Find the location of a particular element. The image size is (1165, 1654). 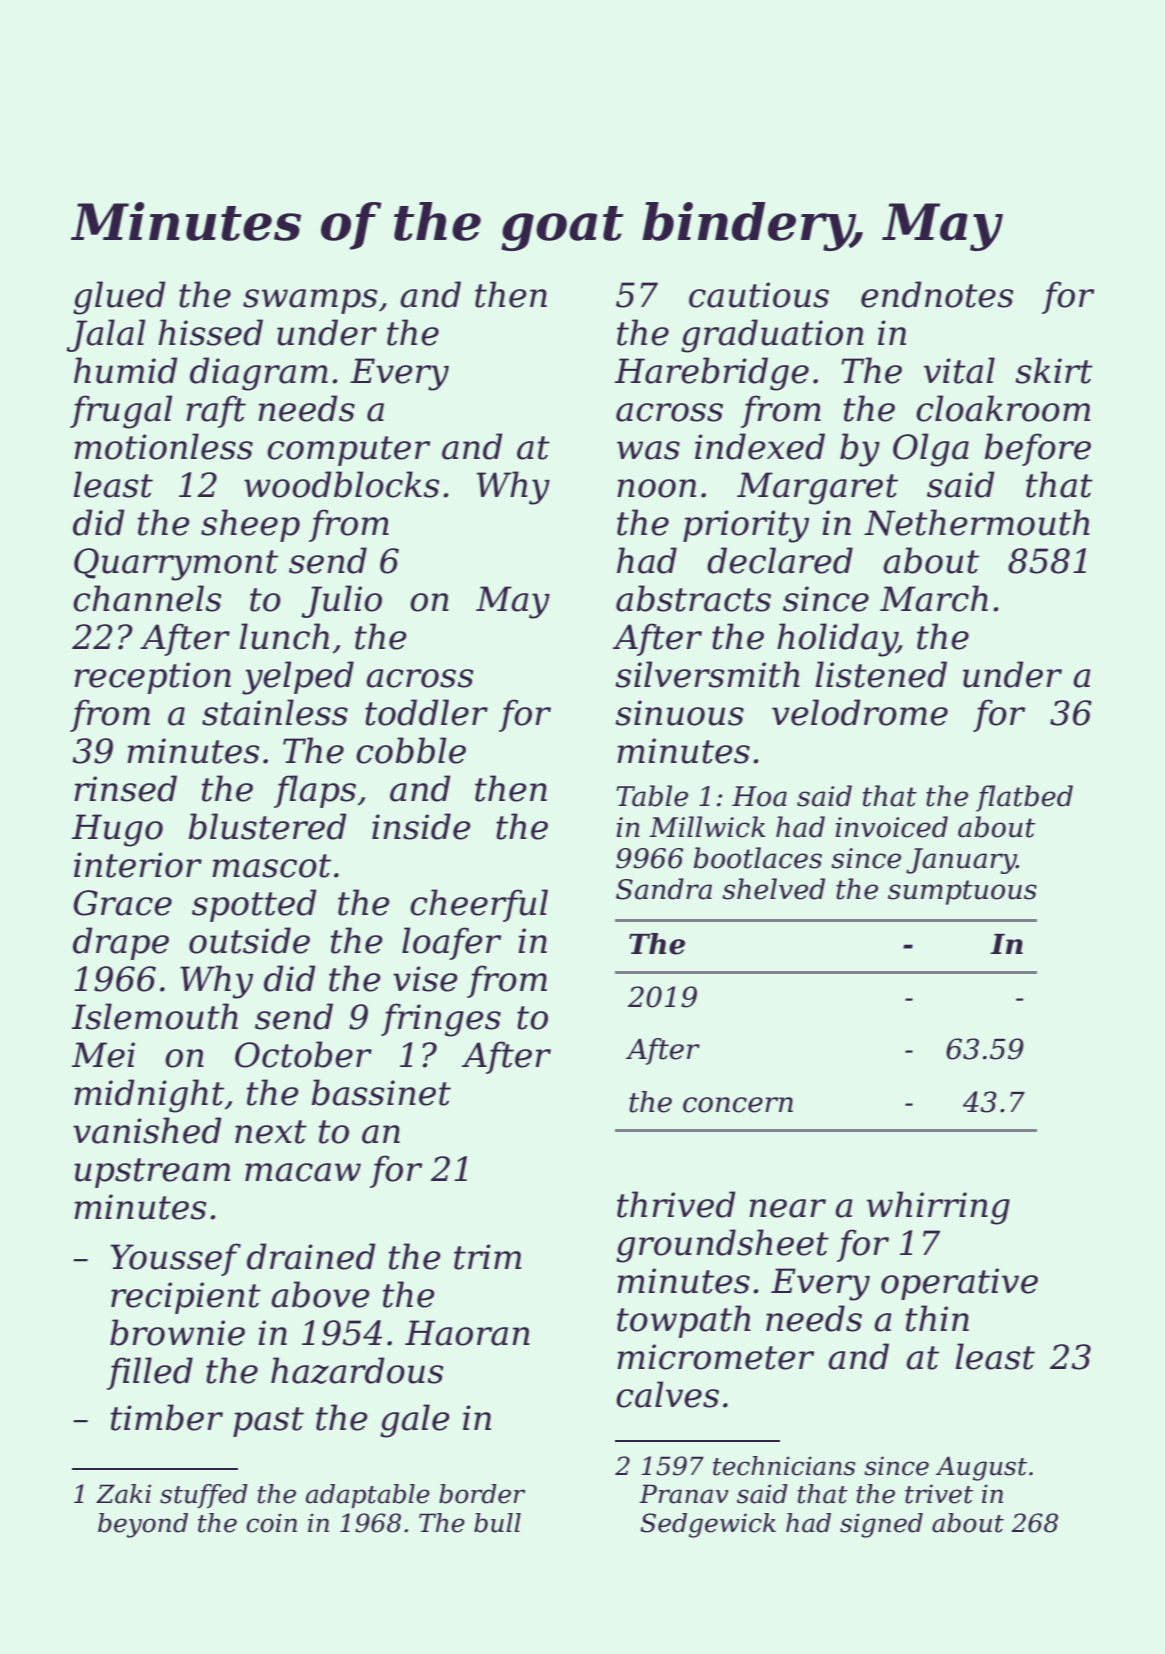

coin is located at coordinates (271, 1523).
